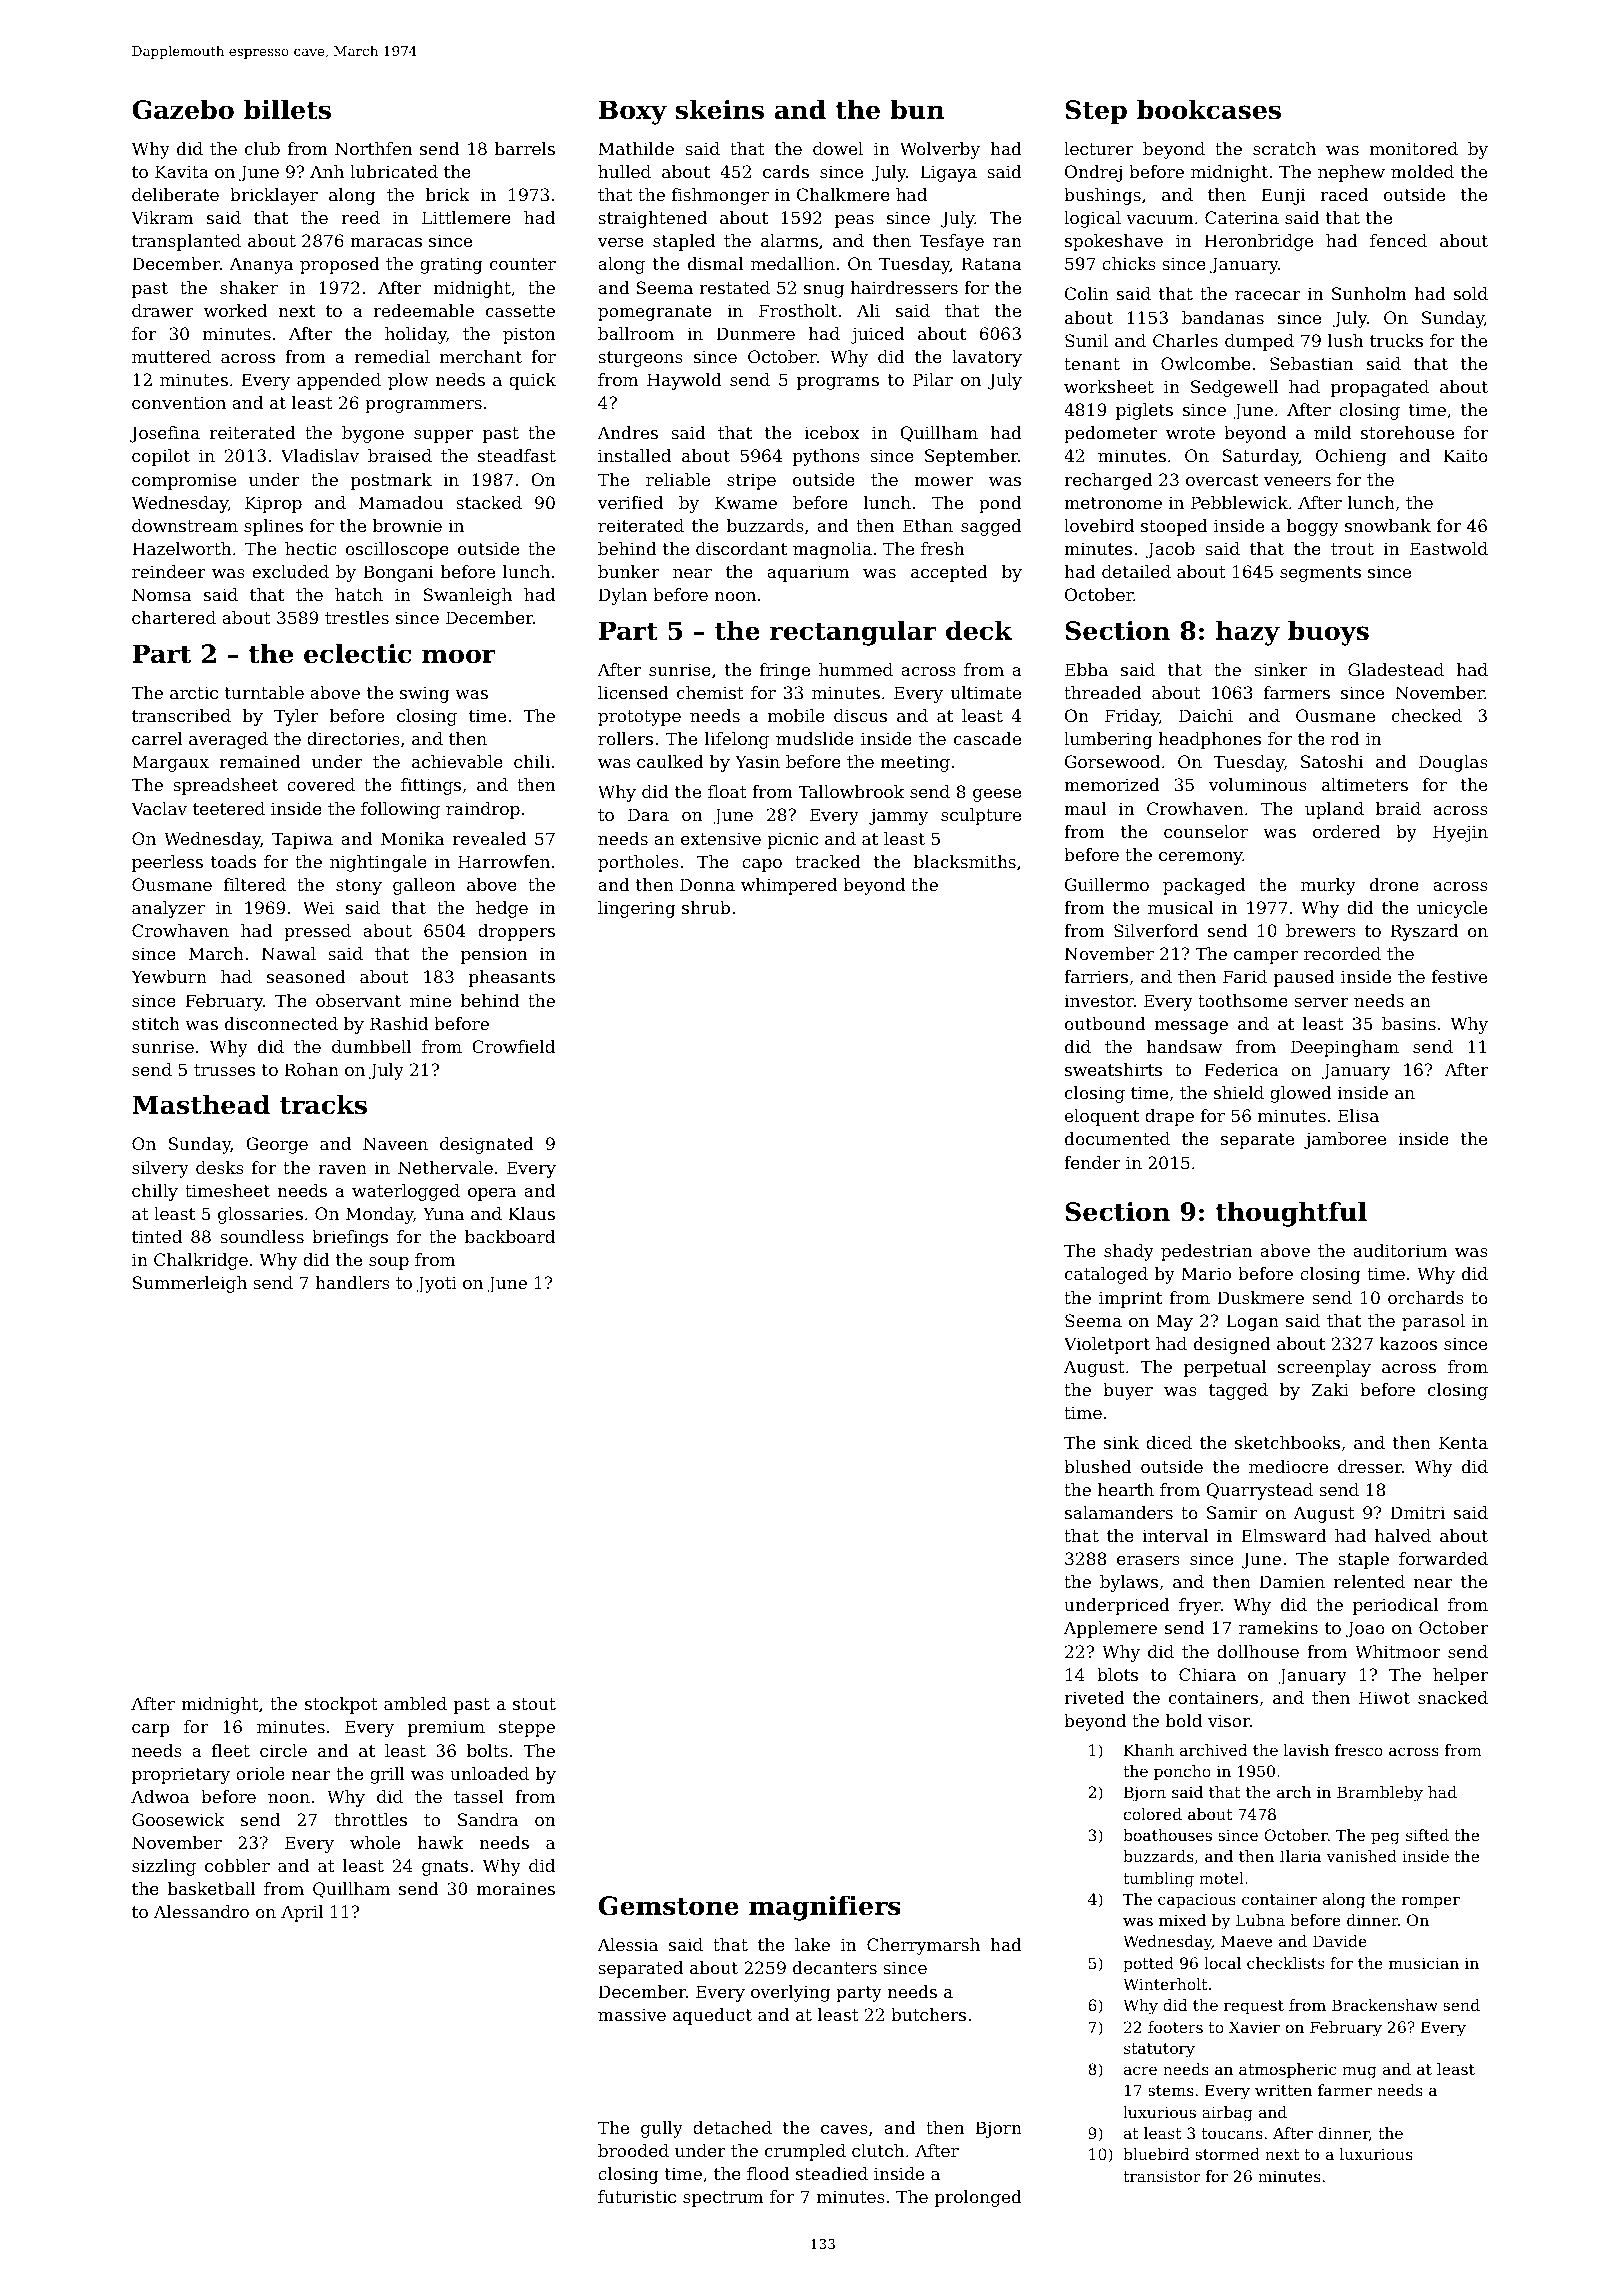 The height and width of the screenshot is (2292, 1620). What do you see at coordinates (350, 1238) in the screenshot?
I see `briefings` at bounding box center [350, 1238].
